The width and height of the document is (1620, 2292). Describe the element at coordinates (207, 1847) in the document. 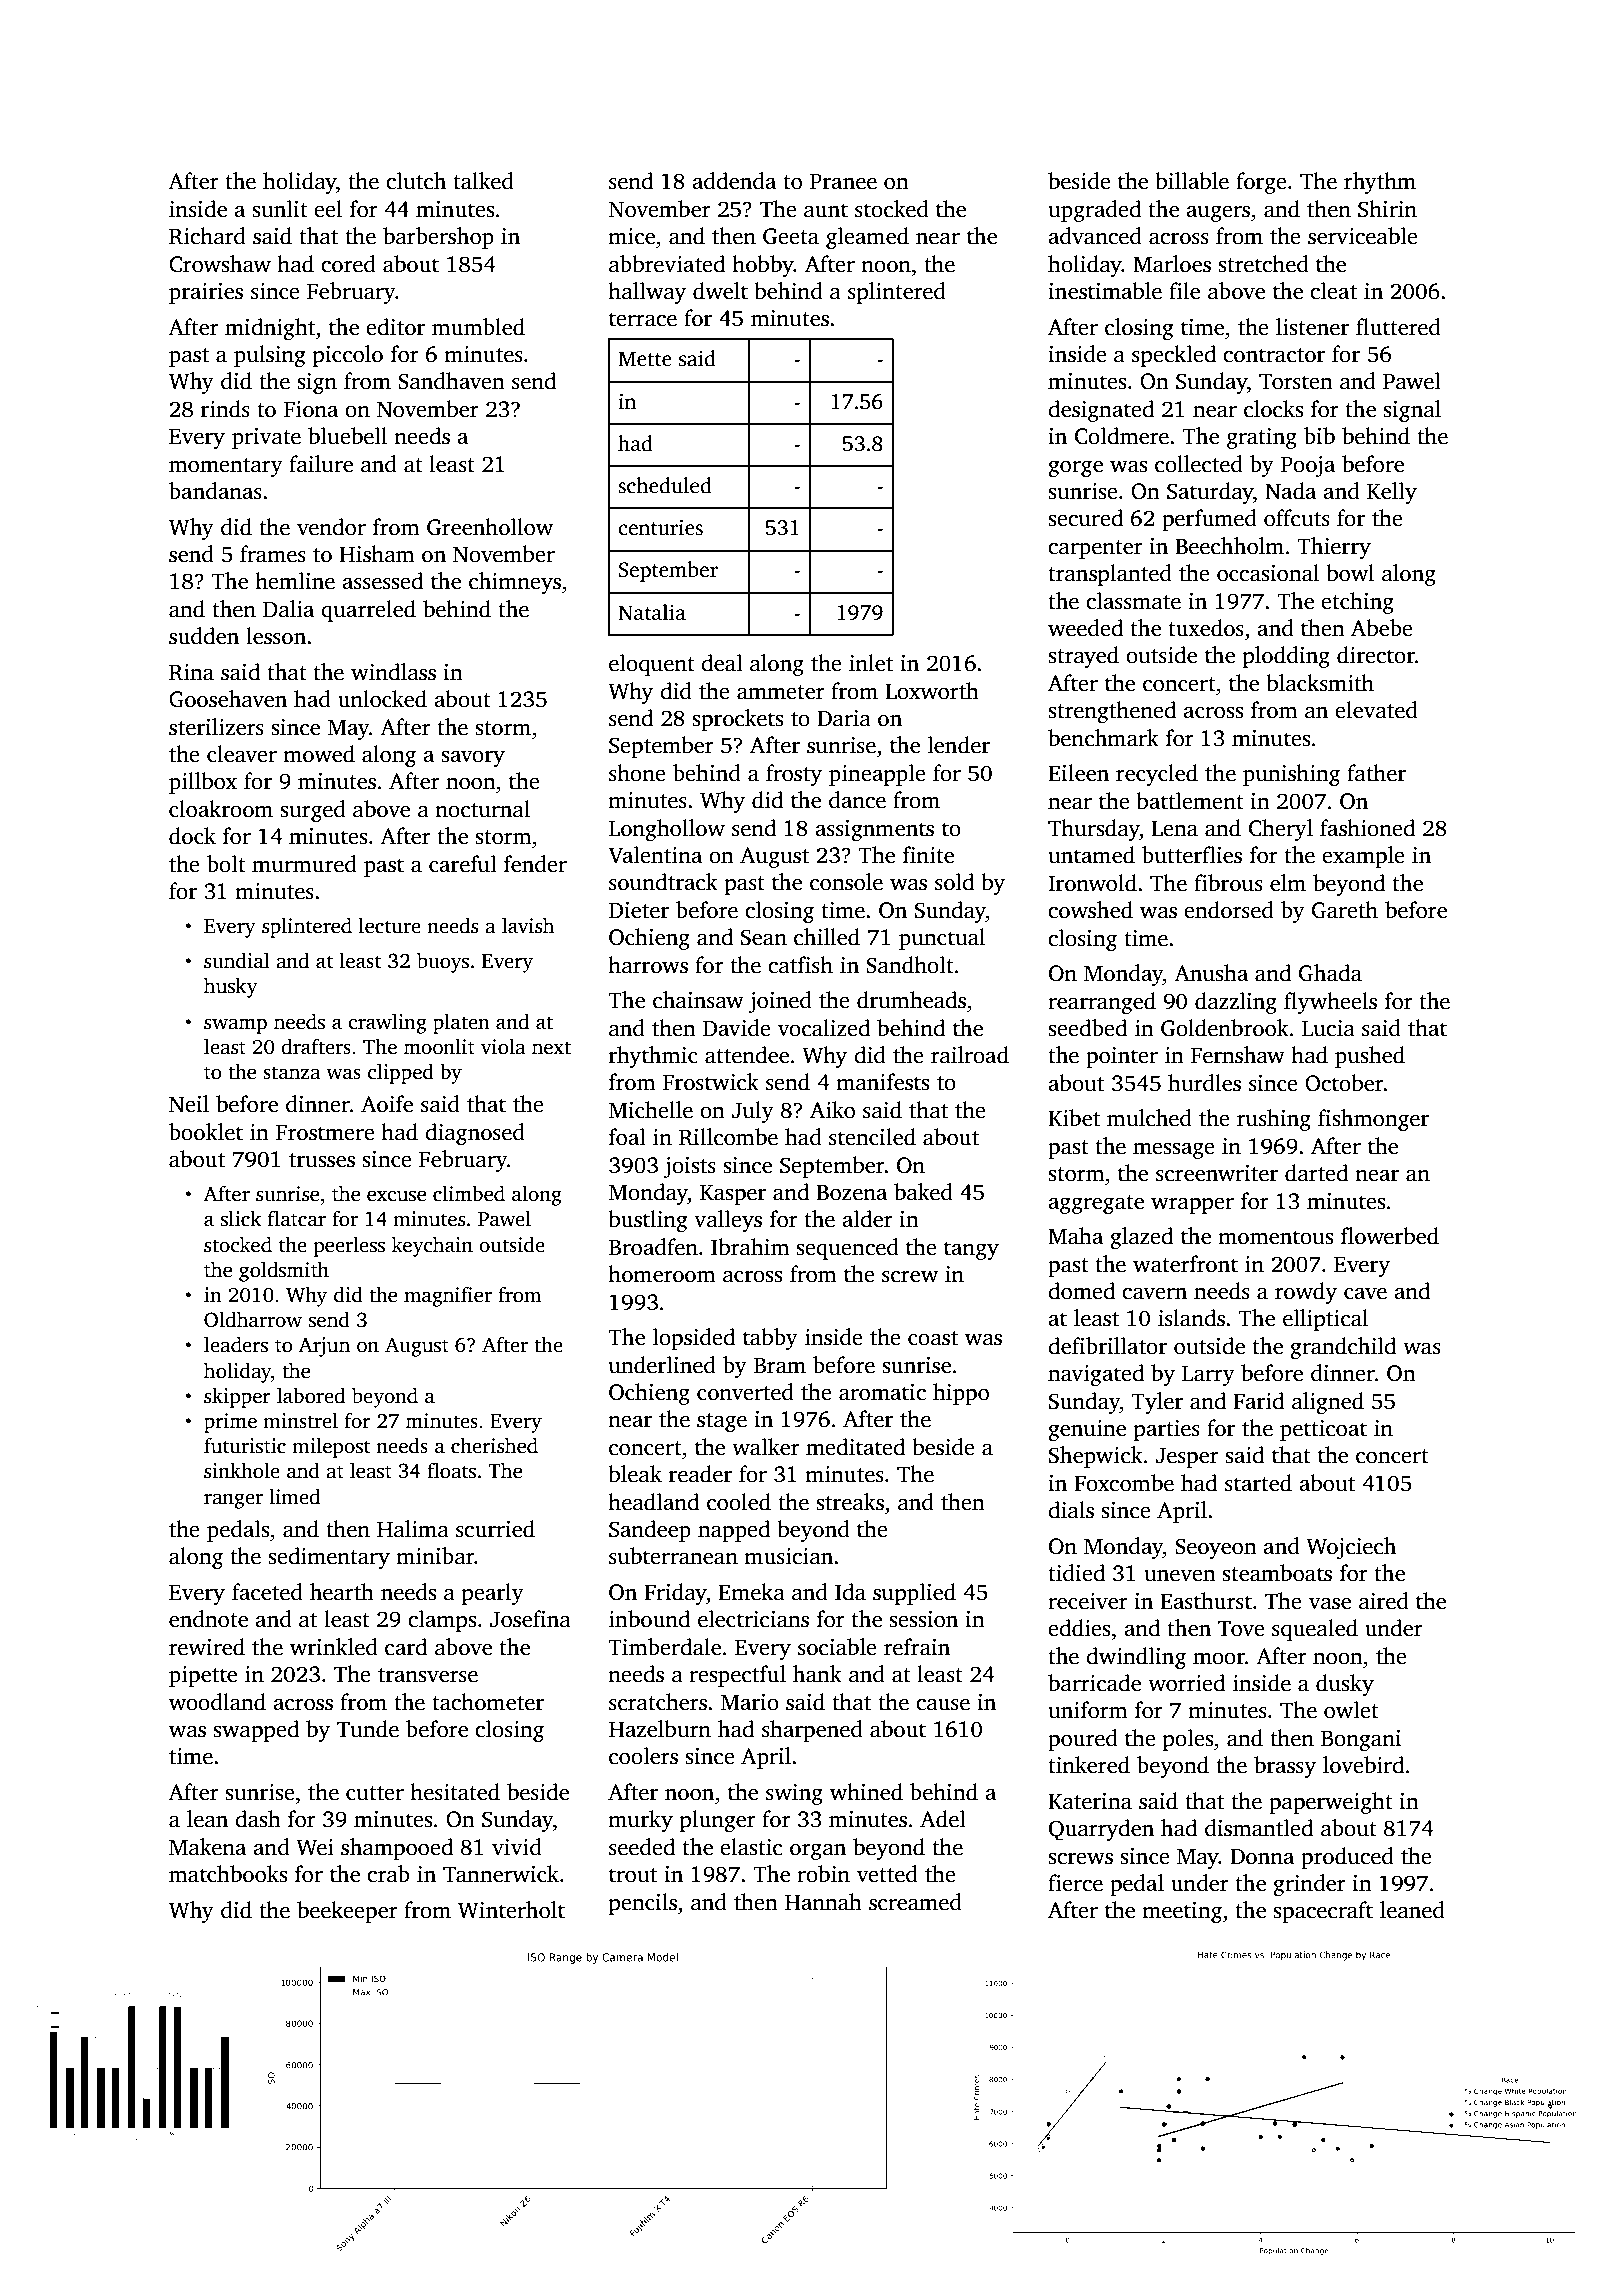

I see `Makena` at that location.
